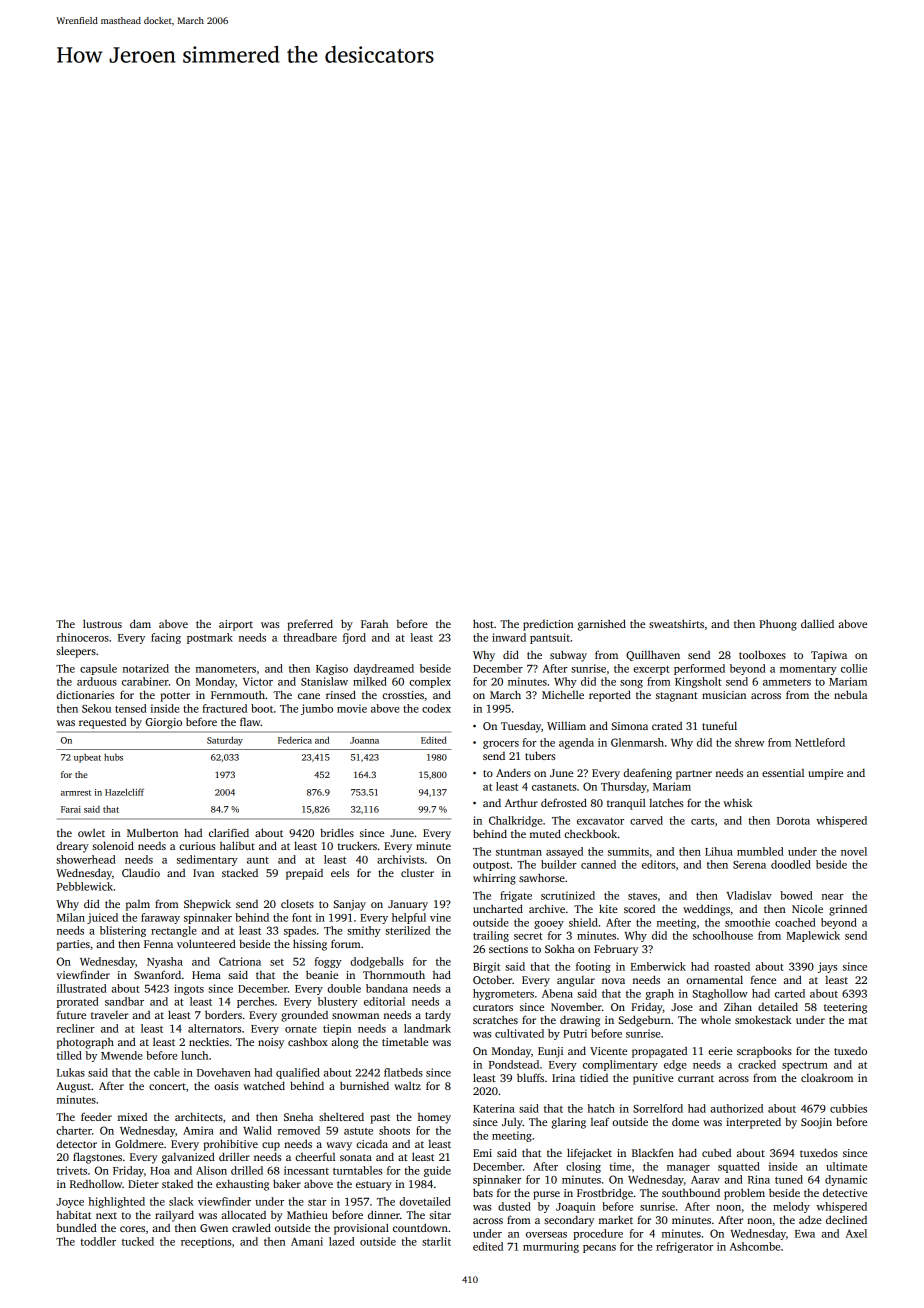  Describe the element at coordinates (793, 821) in the image. I see `Dorota` at that location.
